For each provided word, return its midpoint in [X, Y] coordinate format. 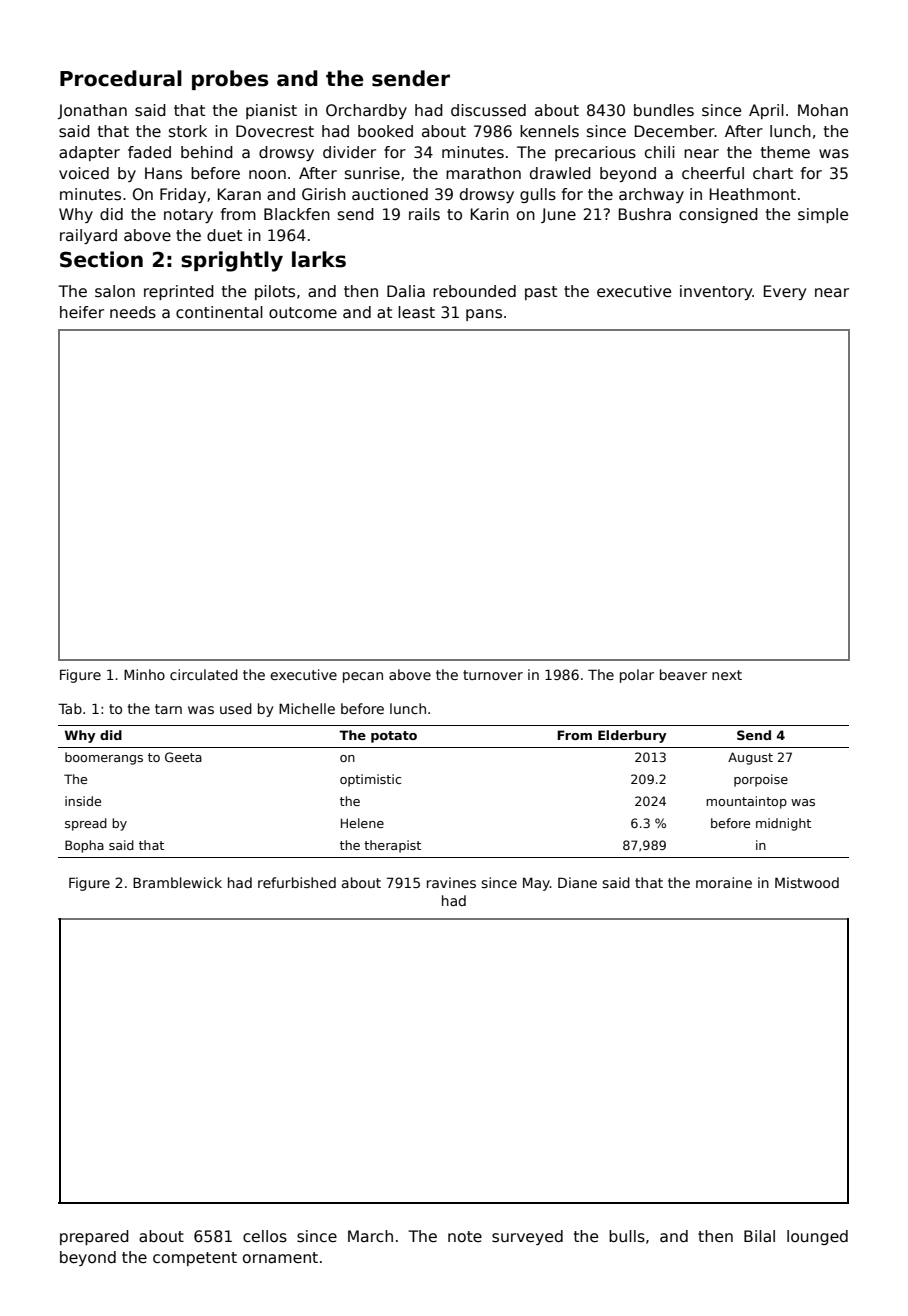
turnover [493, 675]
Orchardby [366, 111]
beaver [683, 674]
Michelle [307, 708]
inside [83, 801]
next [727, 675]
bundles [664, 110]
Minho [144, 674]
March [370, 1236]
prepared [94, 1237]
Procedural [121, 78]
